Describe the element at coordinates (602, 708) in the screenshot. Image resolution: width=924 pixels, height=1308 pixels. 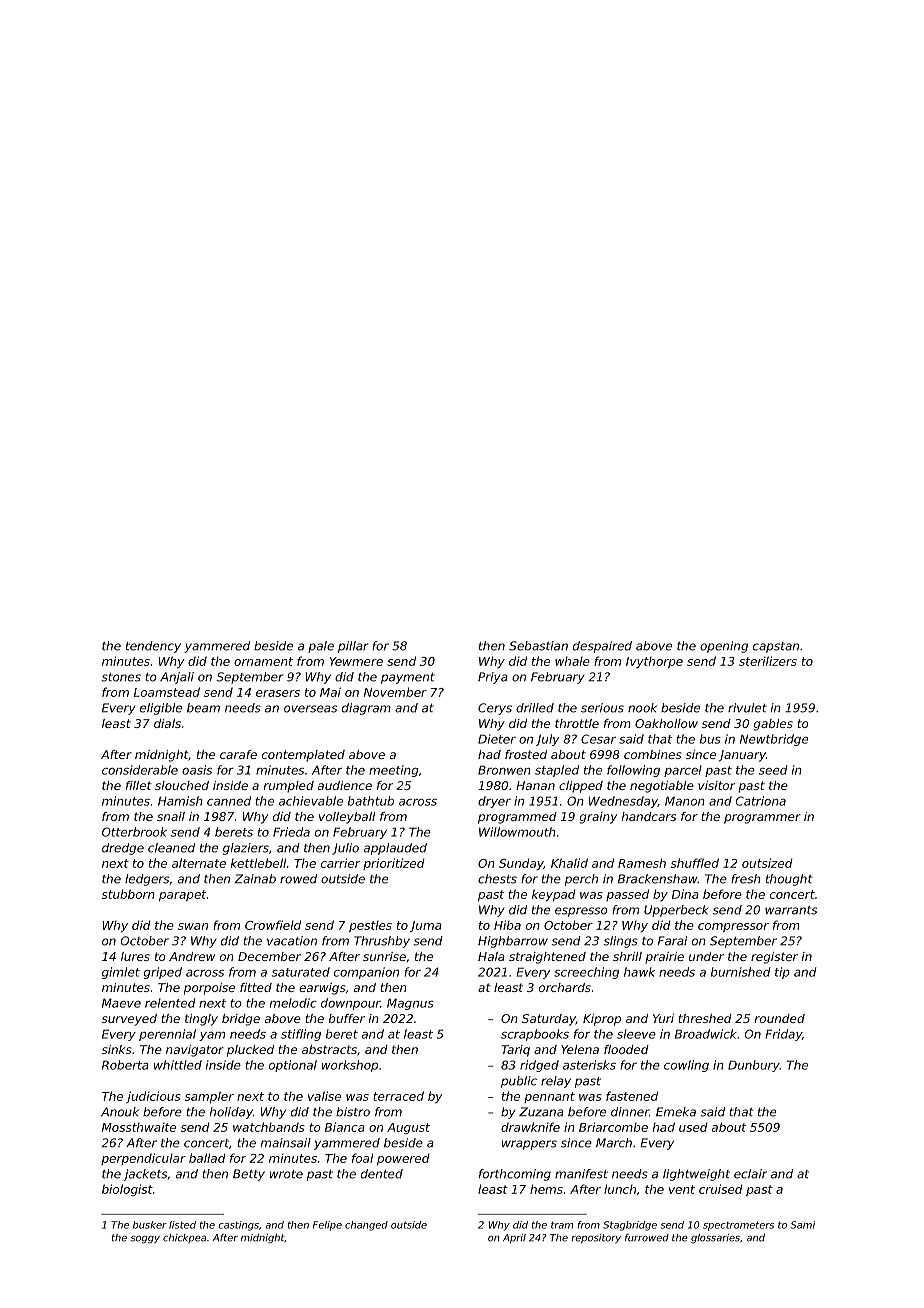
I see `serious` at that location.
